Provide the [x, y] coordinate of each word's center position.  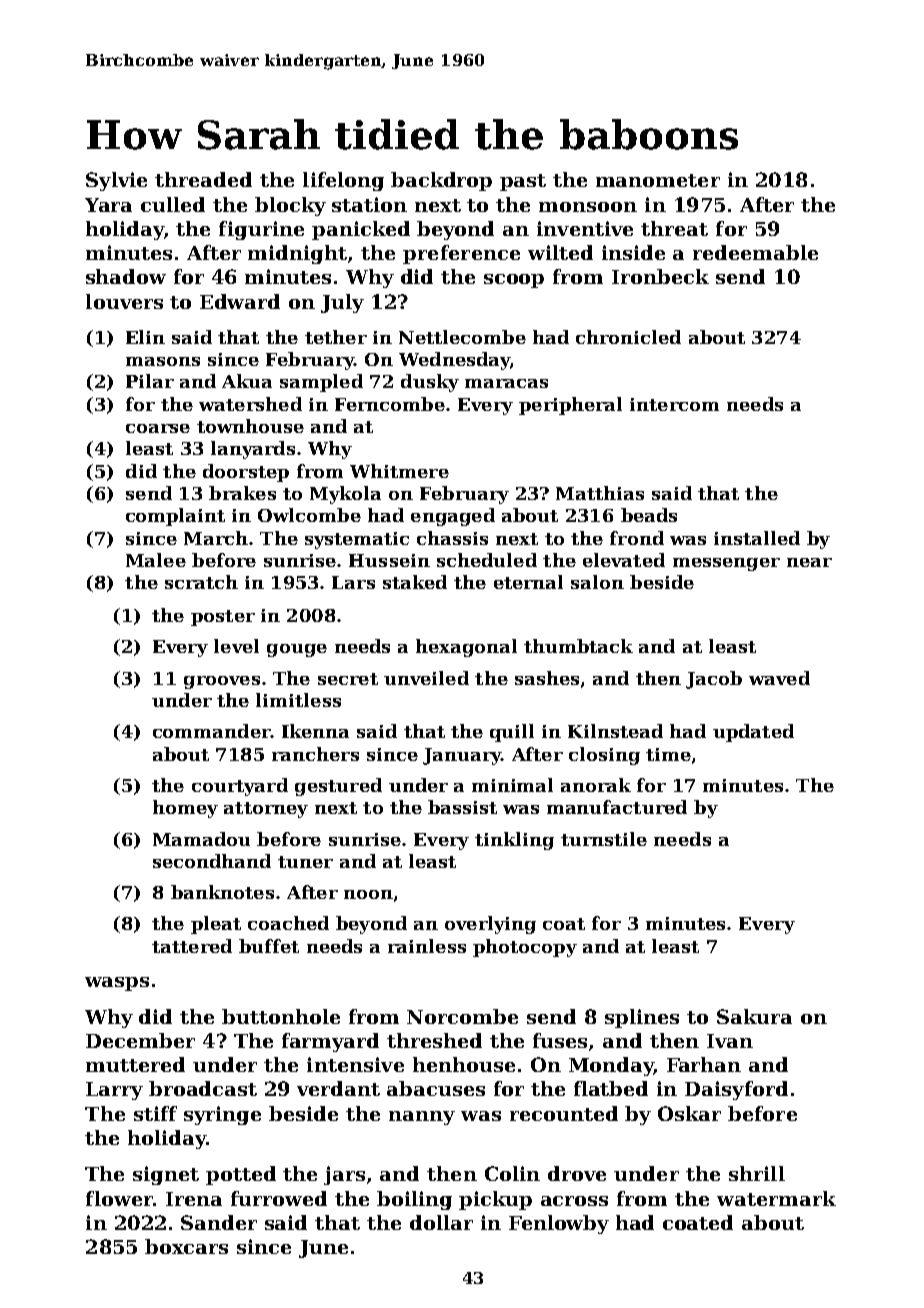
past [523, 182]
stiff [155, 1113]
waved [779, 678]
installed [757, 538]
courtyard [240, 787]
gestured [338, 787]
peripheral [570, 406]
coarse [158, 428]
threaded [203, 179]
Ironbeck [660, 276]
